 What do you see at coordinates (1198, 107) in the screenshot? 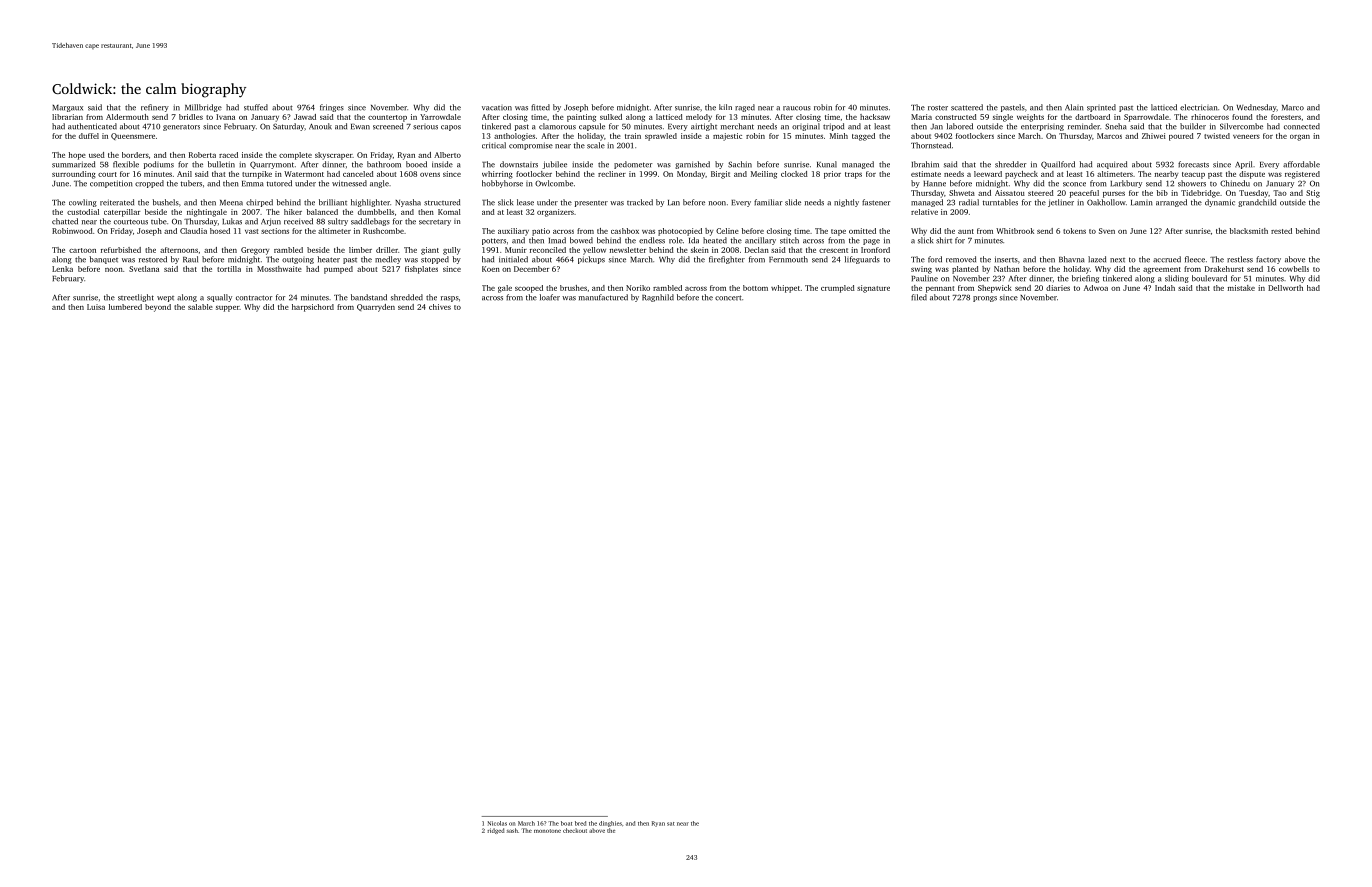
I see `electrician` at bounding box center [1198, 107].
